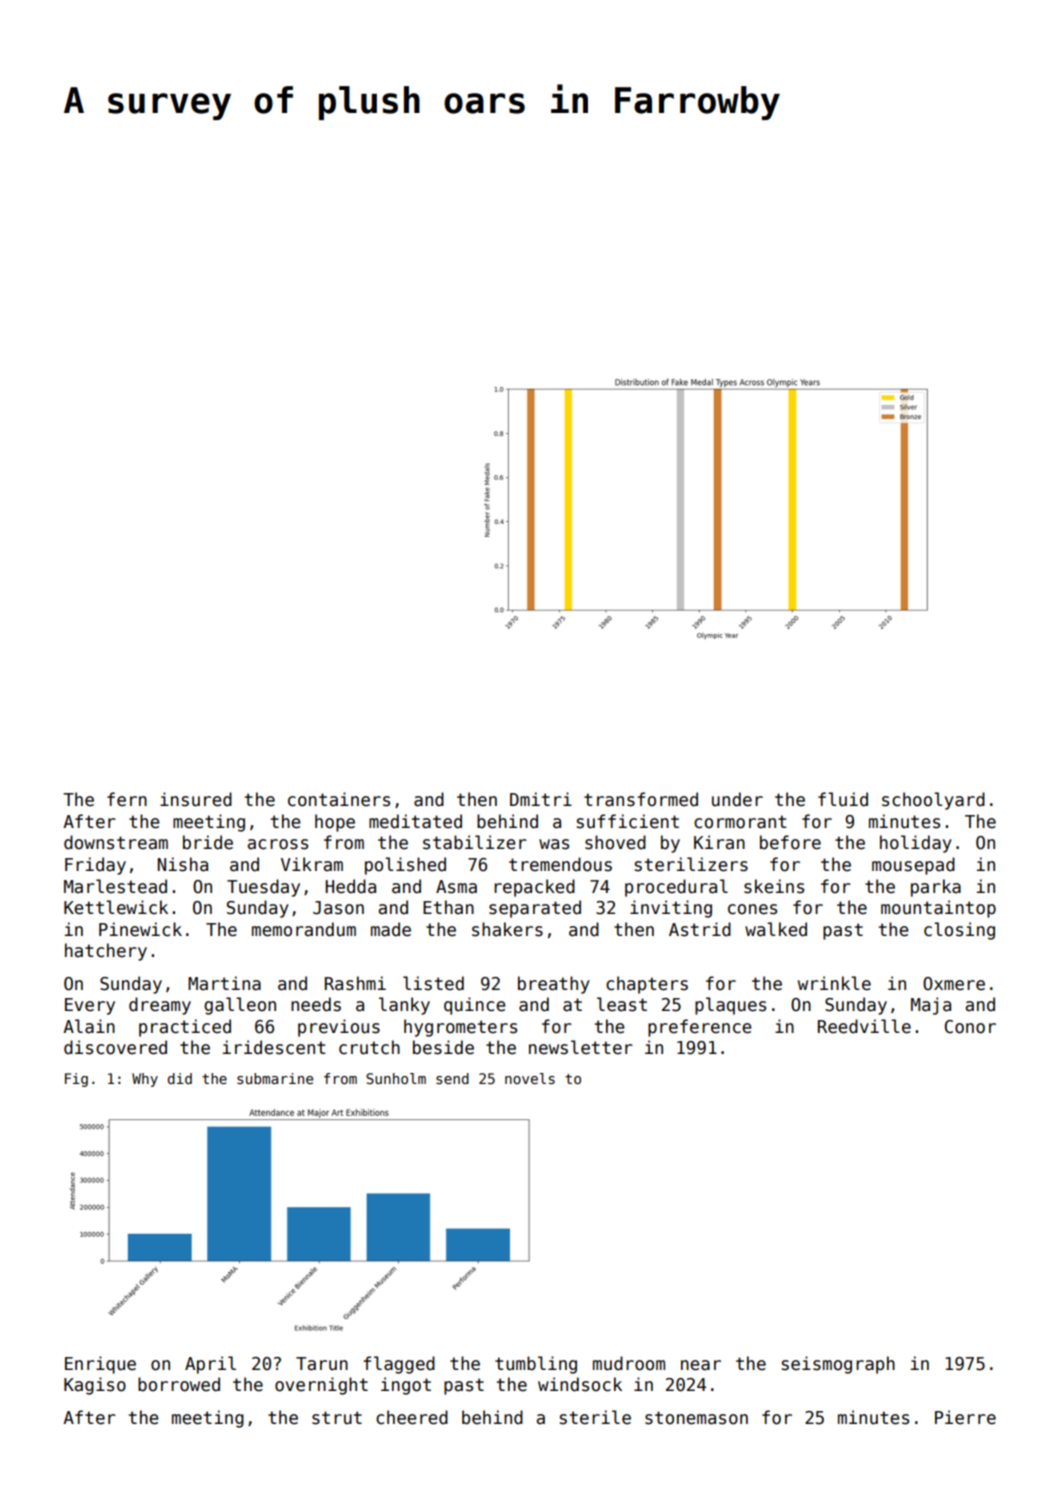 This document has height=1506, width=1060. What do you see at coordinates (196, 799) in the document?
I see `insured` at bounding box center [196, 799].
